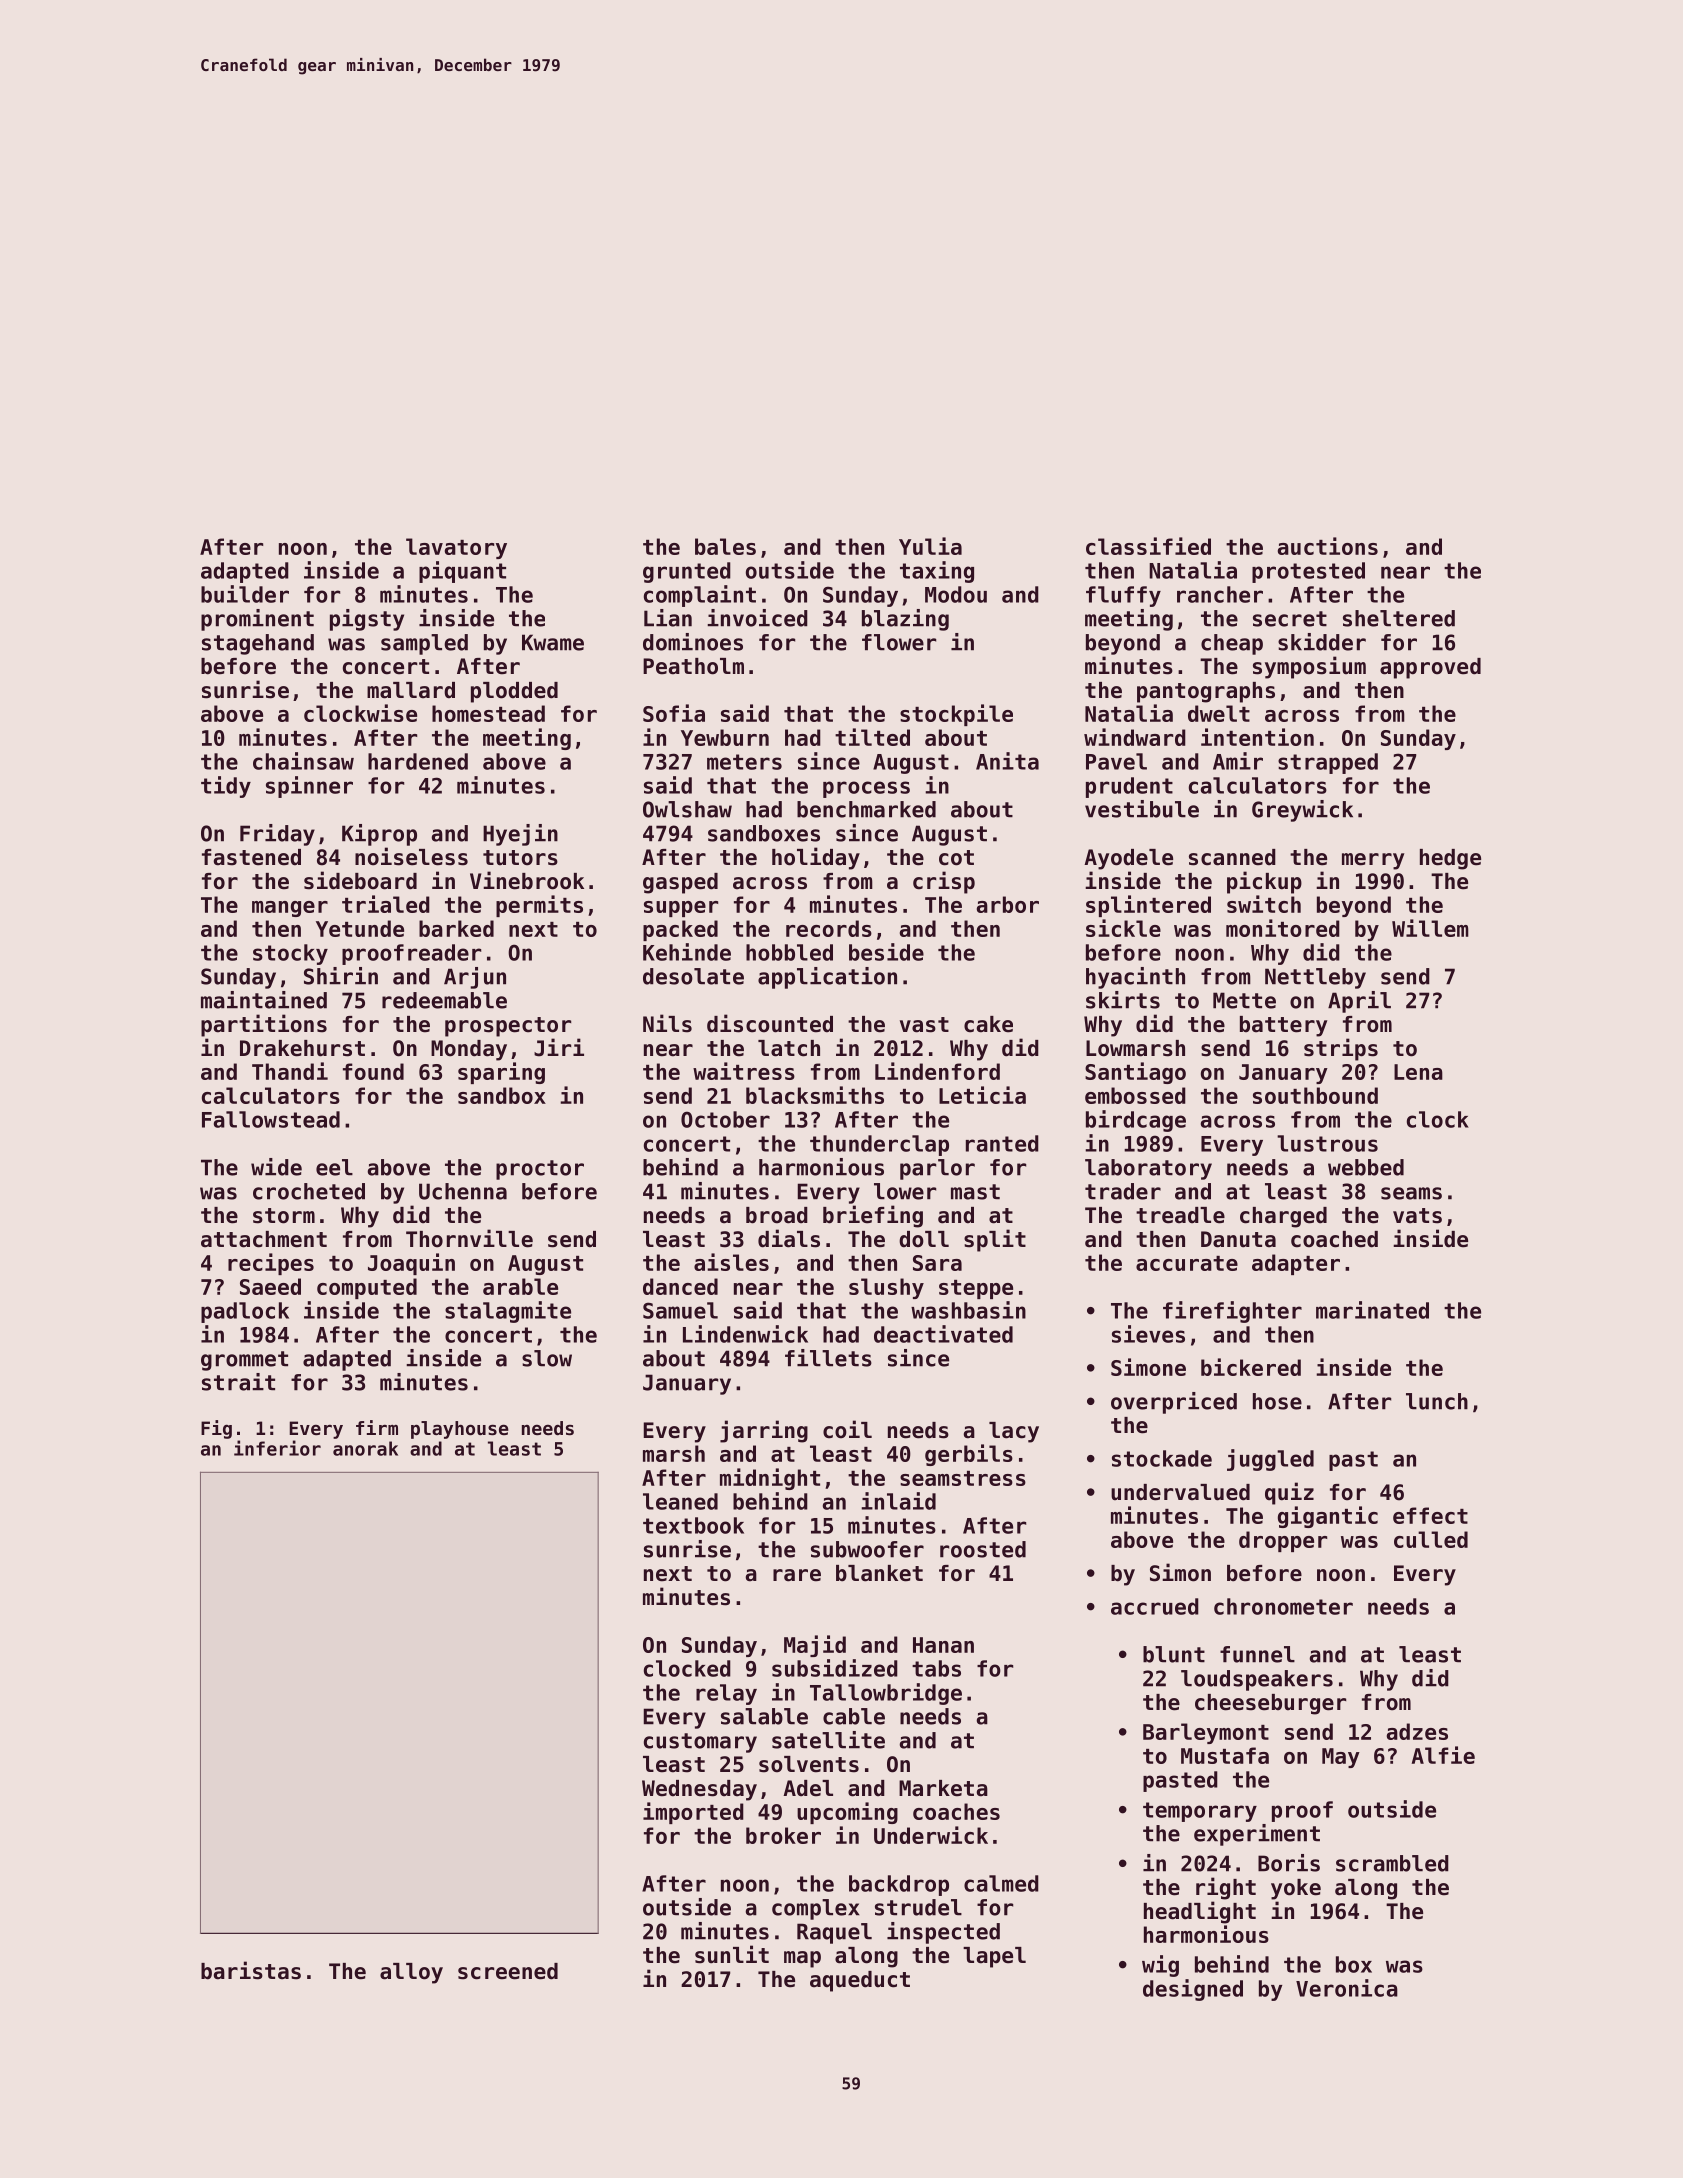 The height and width of the screenshot is (2178, 1683). Describe the element at coordinates (460, 1430) in the screenshot. I see `playhouse` at that location.
